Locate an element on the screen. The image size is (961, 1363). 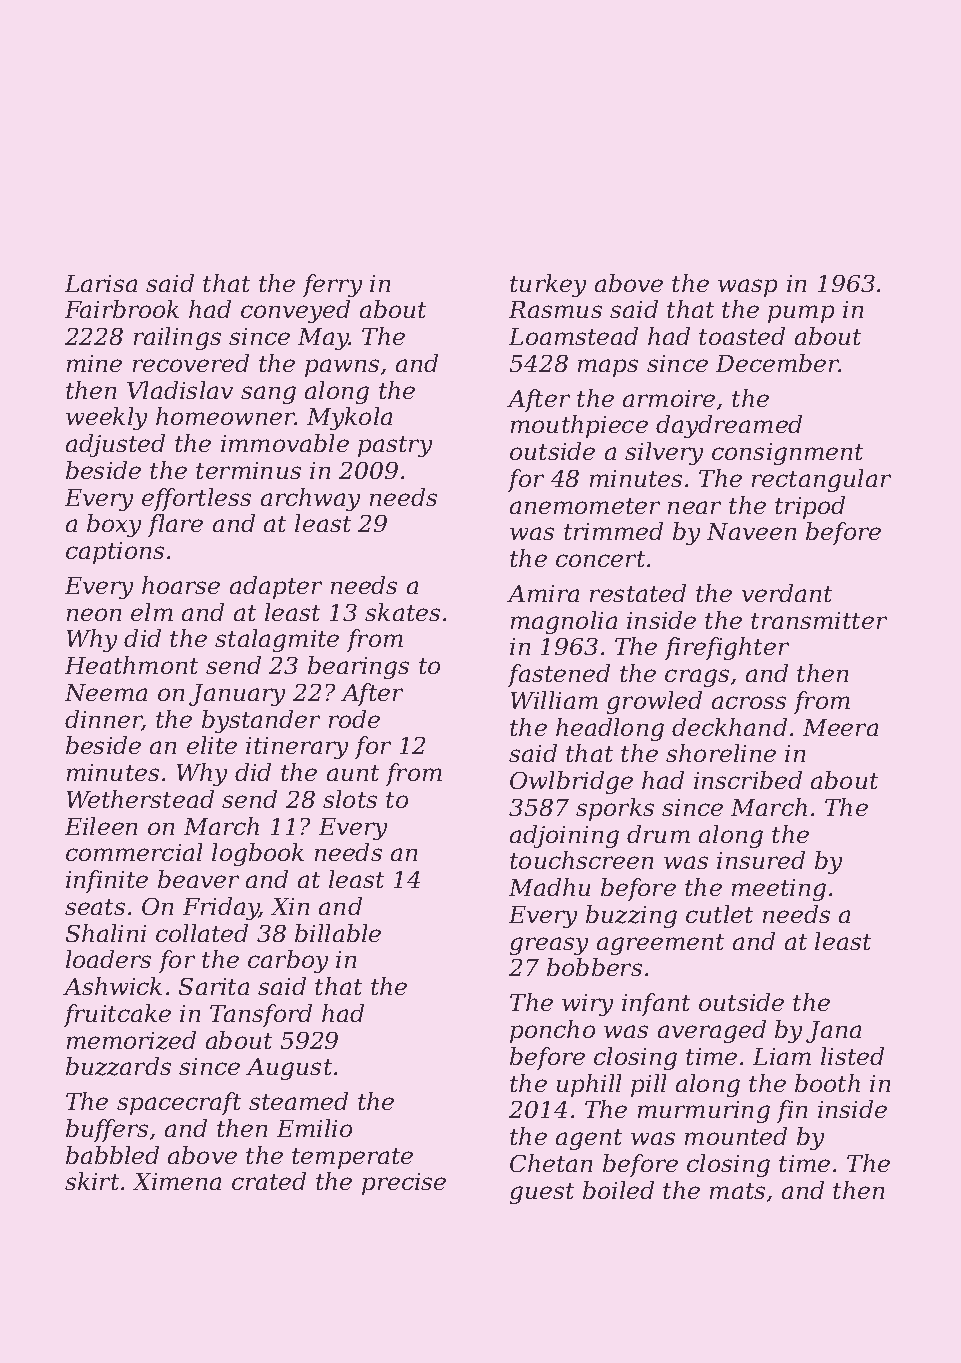
Larisa is located at coordinates (101, 283).
